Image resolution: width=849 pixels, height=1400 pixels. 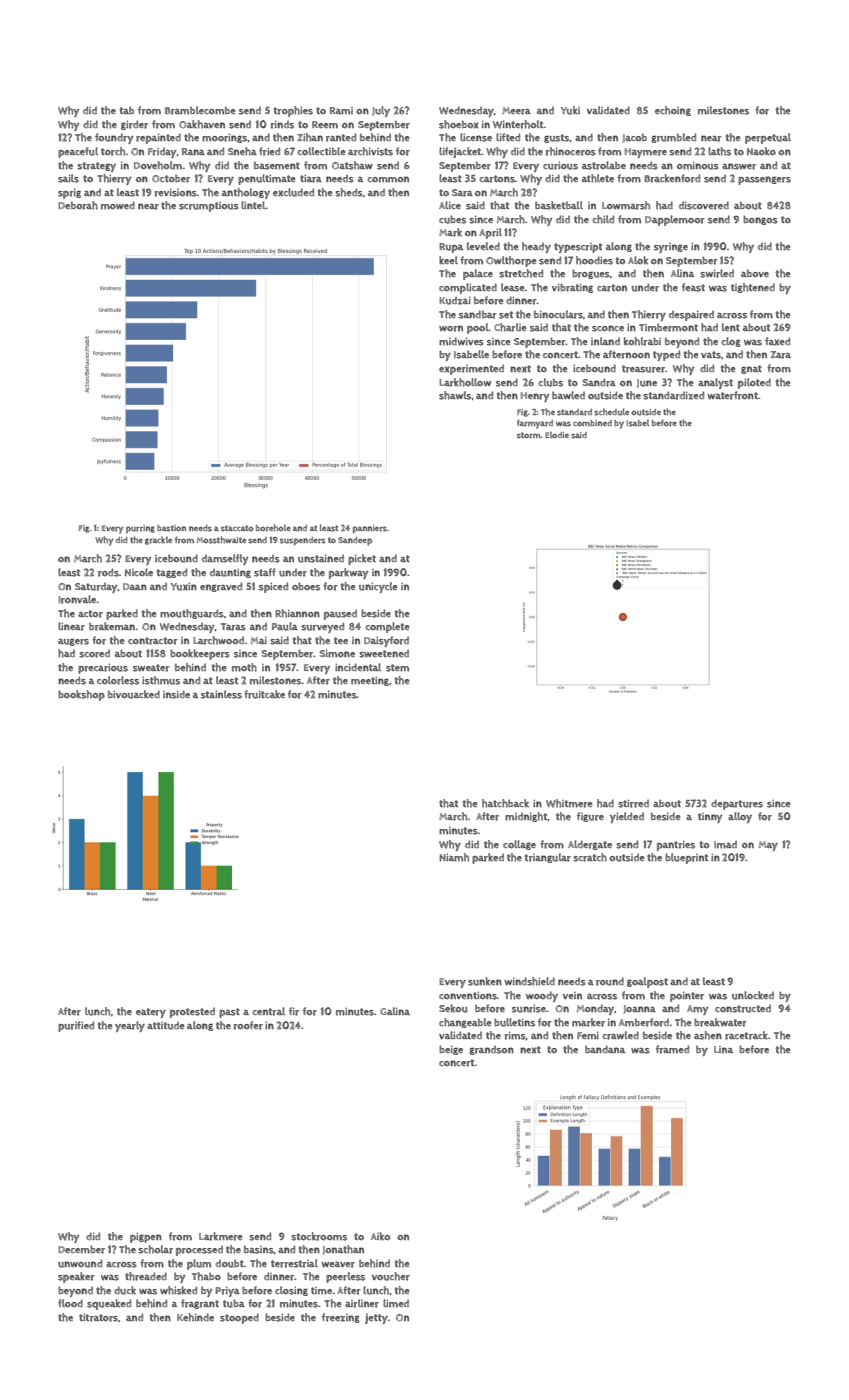 I want to click on Doveholm, so click(x=158, y=165).
